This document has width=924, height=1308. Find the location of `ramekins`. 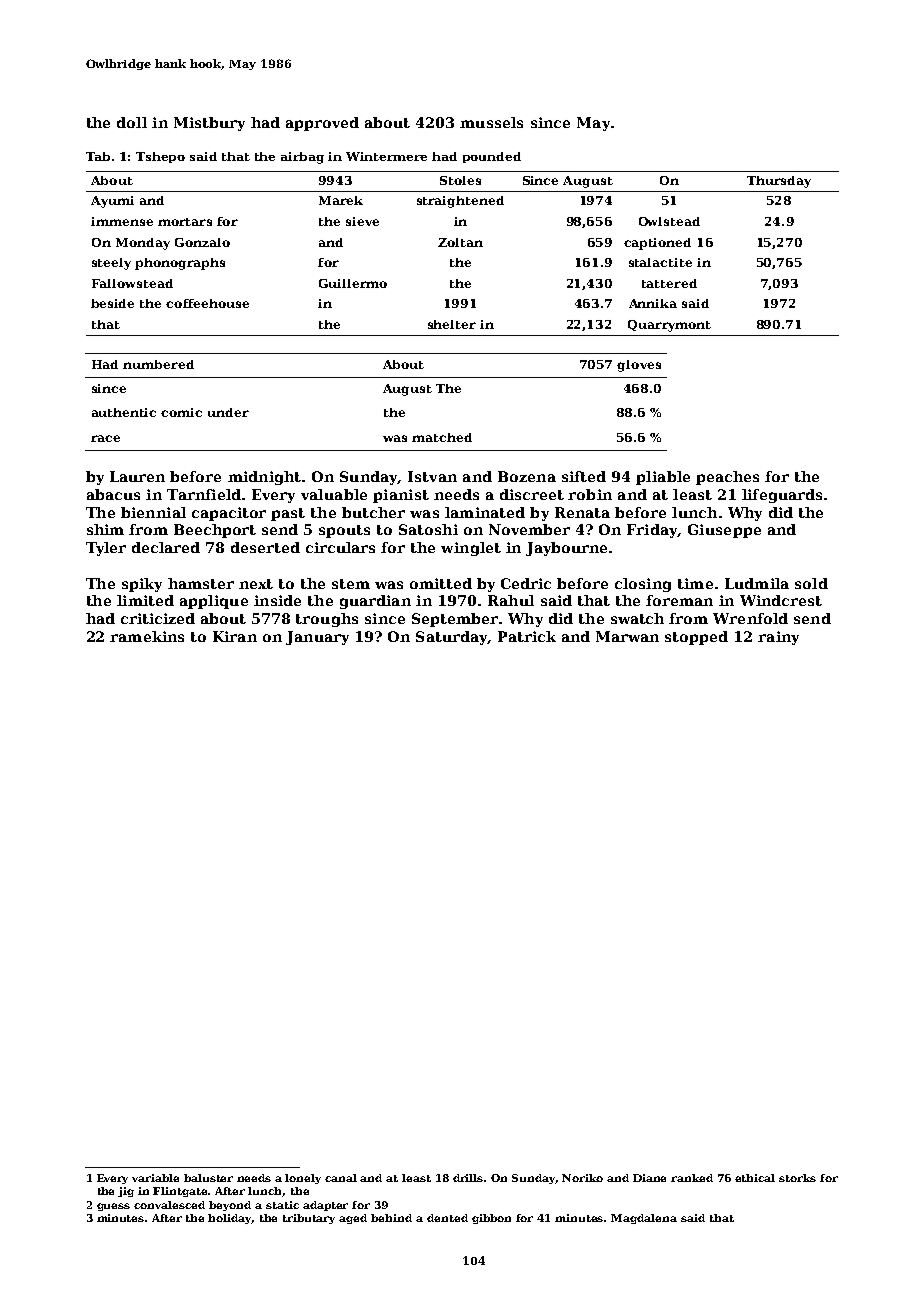

ramekins is located at coordinates (147, 636).
